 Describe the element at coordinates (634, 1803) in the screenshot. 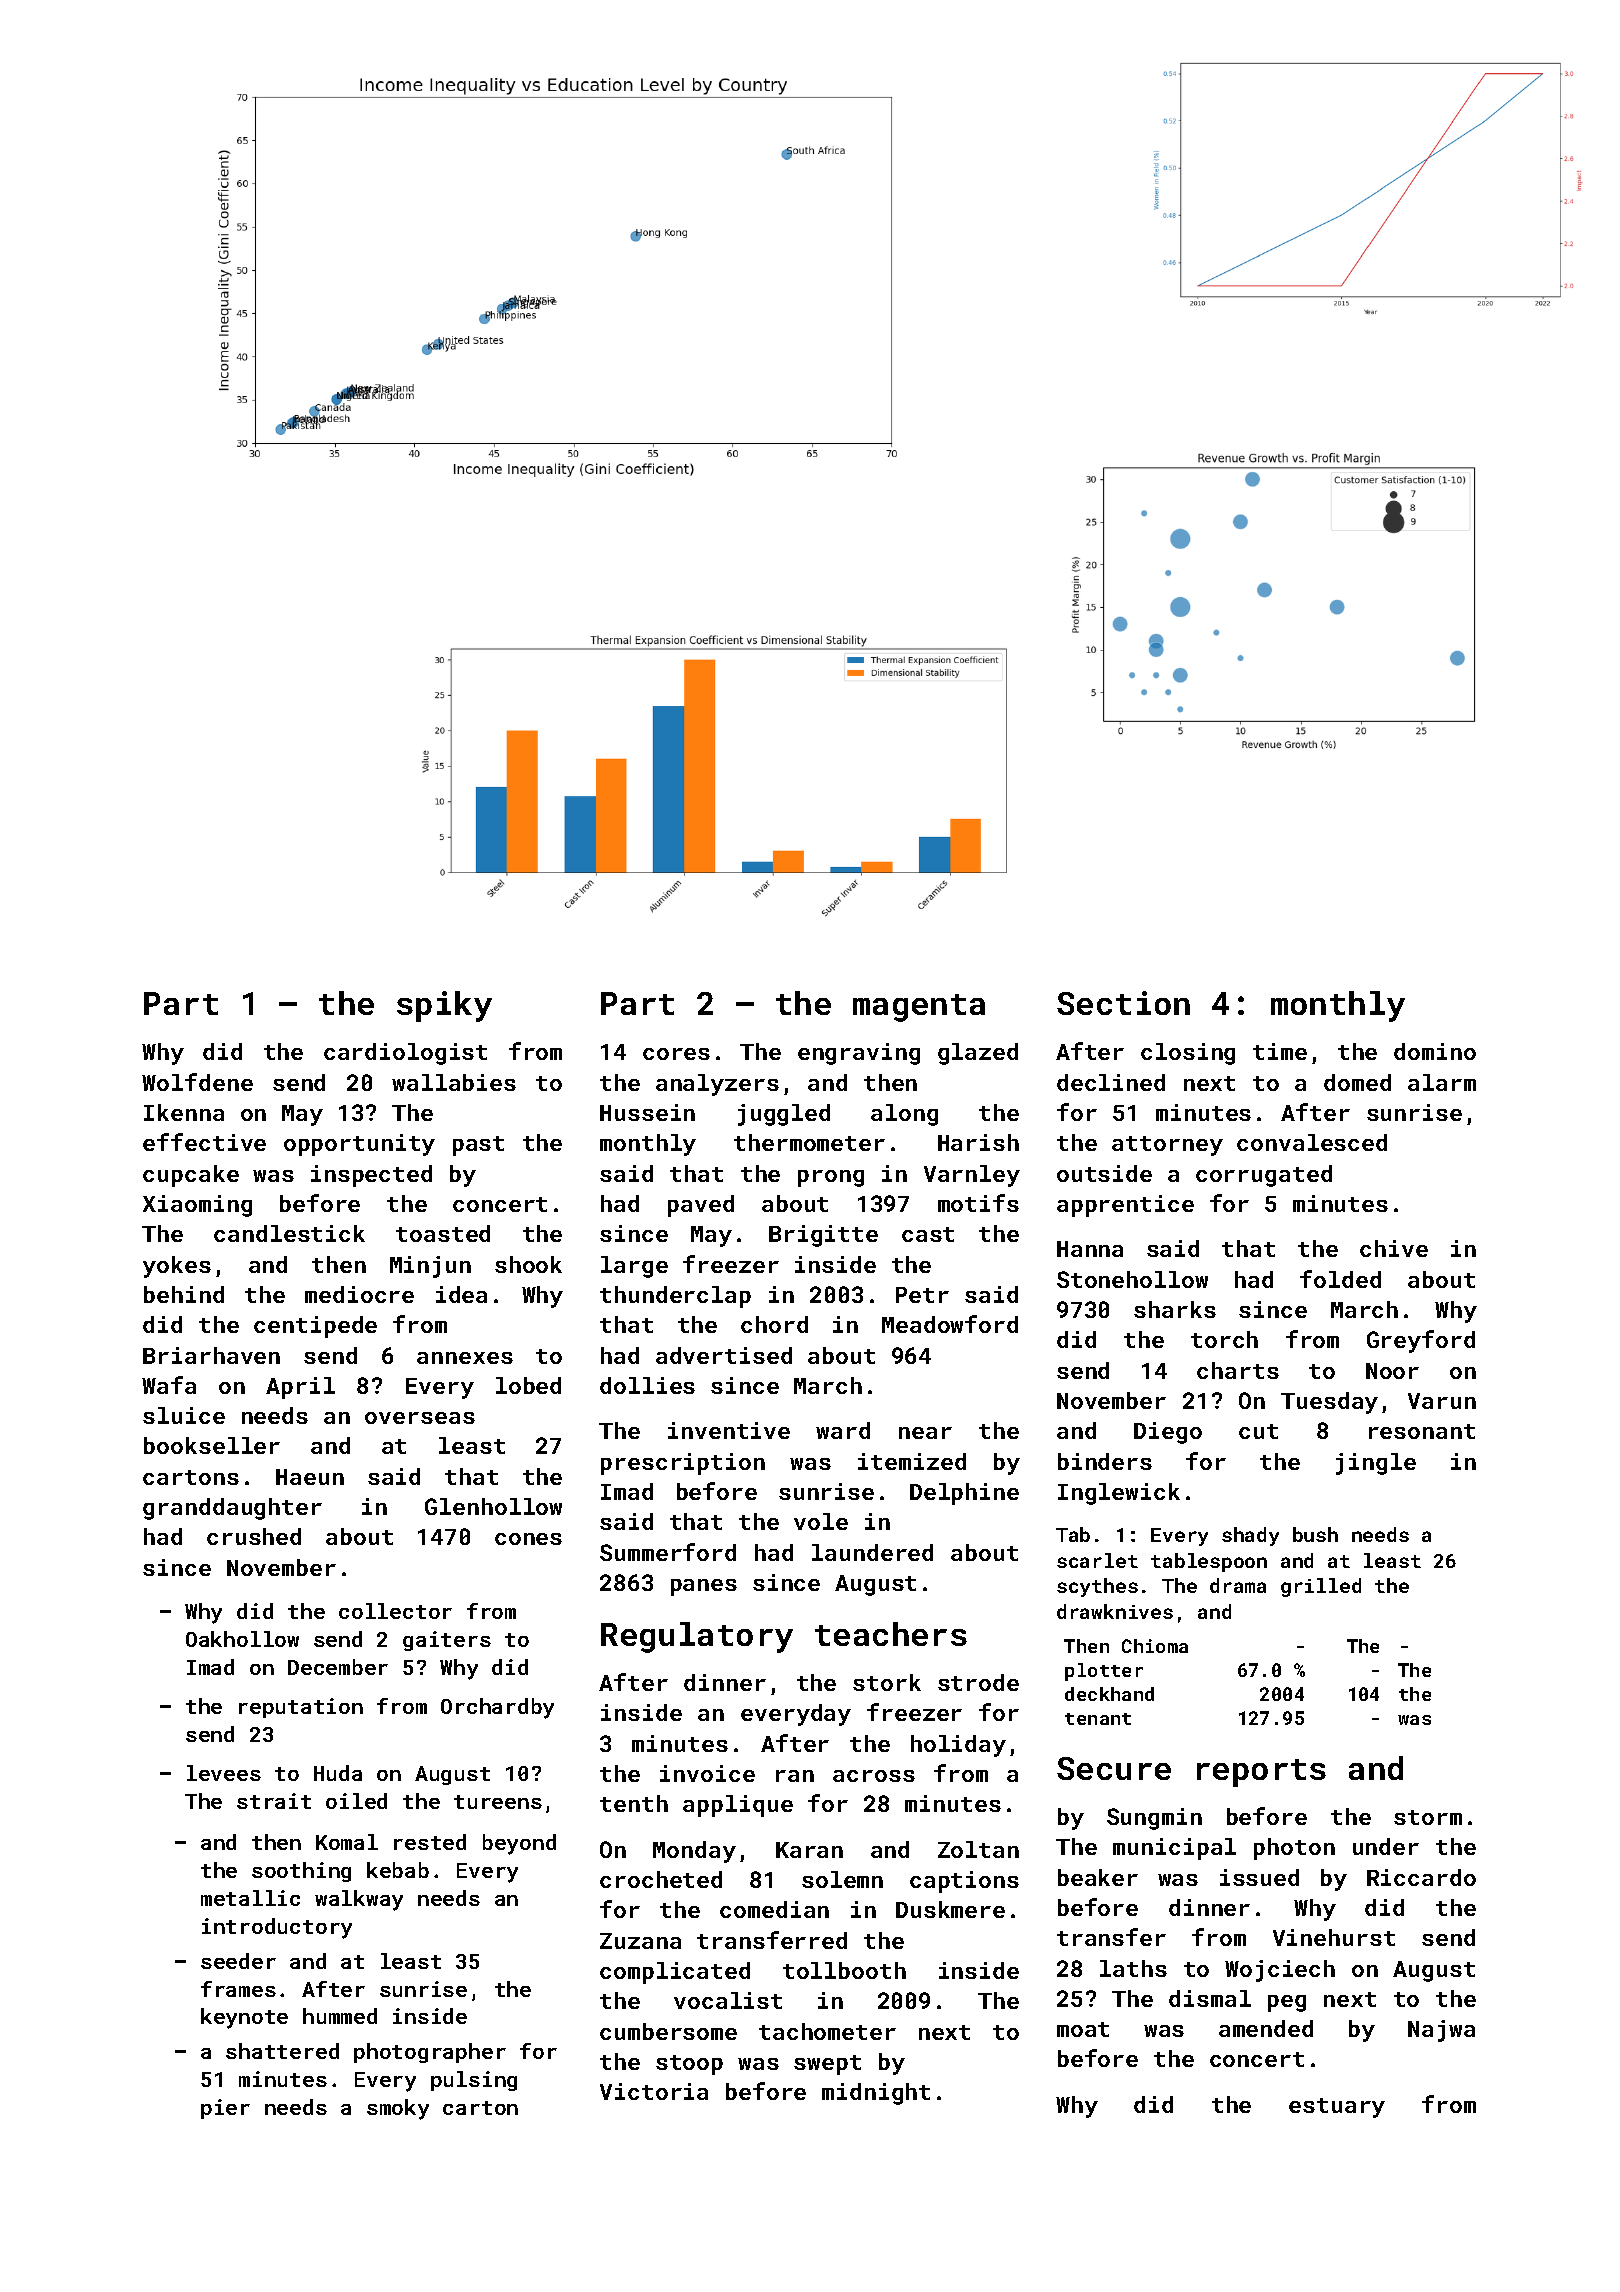

I see `tenth` at that location.
